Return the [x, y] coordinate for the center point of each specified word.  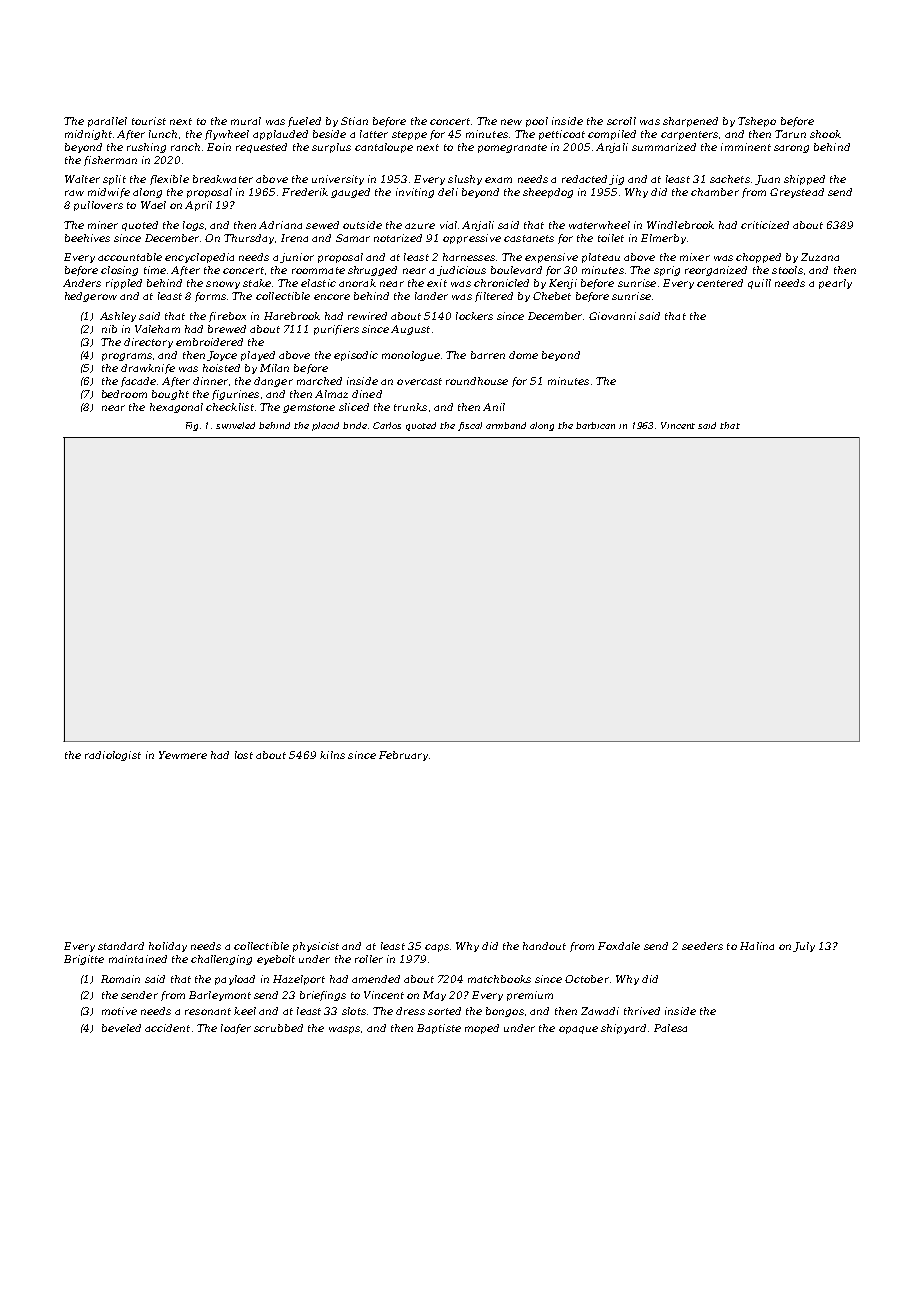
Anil [494, 407]
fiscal [470, 426]
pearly [835, 284]
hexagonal [176, 408]
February [403, 756]
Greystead [797, 193]
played [258, 356]
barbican [595, 425]
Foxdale [619, 946]
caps [437, 948]
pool [537, 122]
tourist [149, 121]
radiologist [113, 756]
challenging [221, 960]
